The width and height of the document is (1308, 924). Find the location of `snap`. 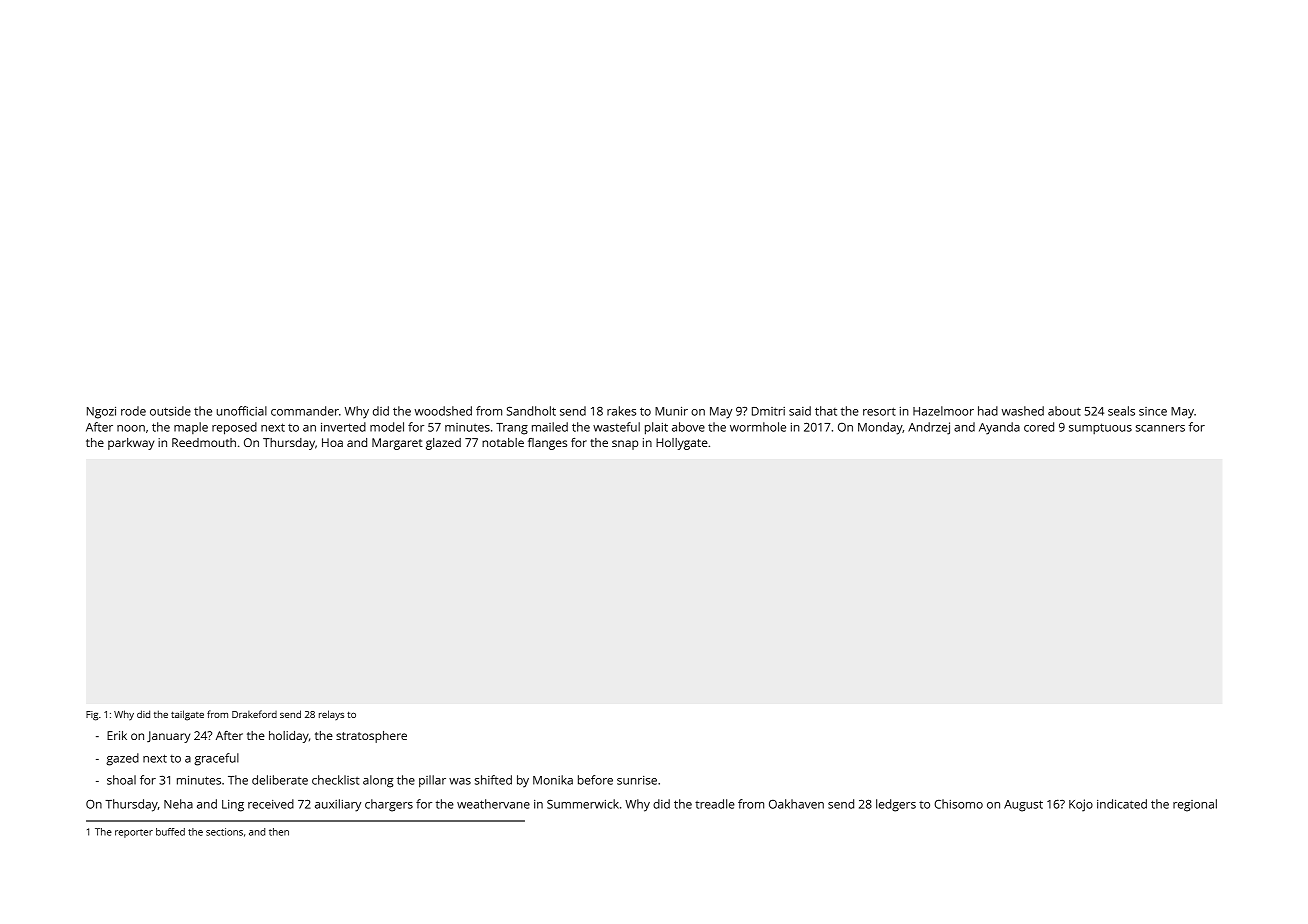

snap is located at coordinates (625, 445).
